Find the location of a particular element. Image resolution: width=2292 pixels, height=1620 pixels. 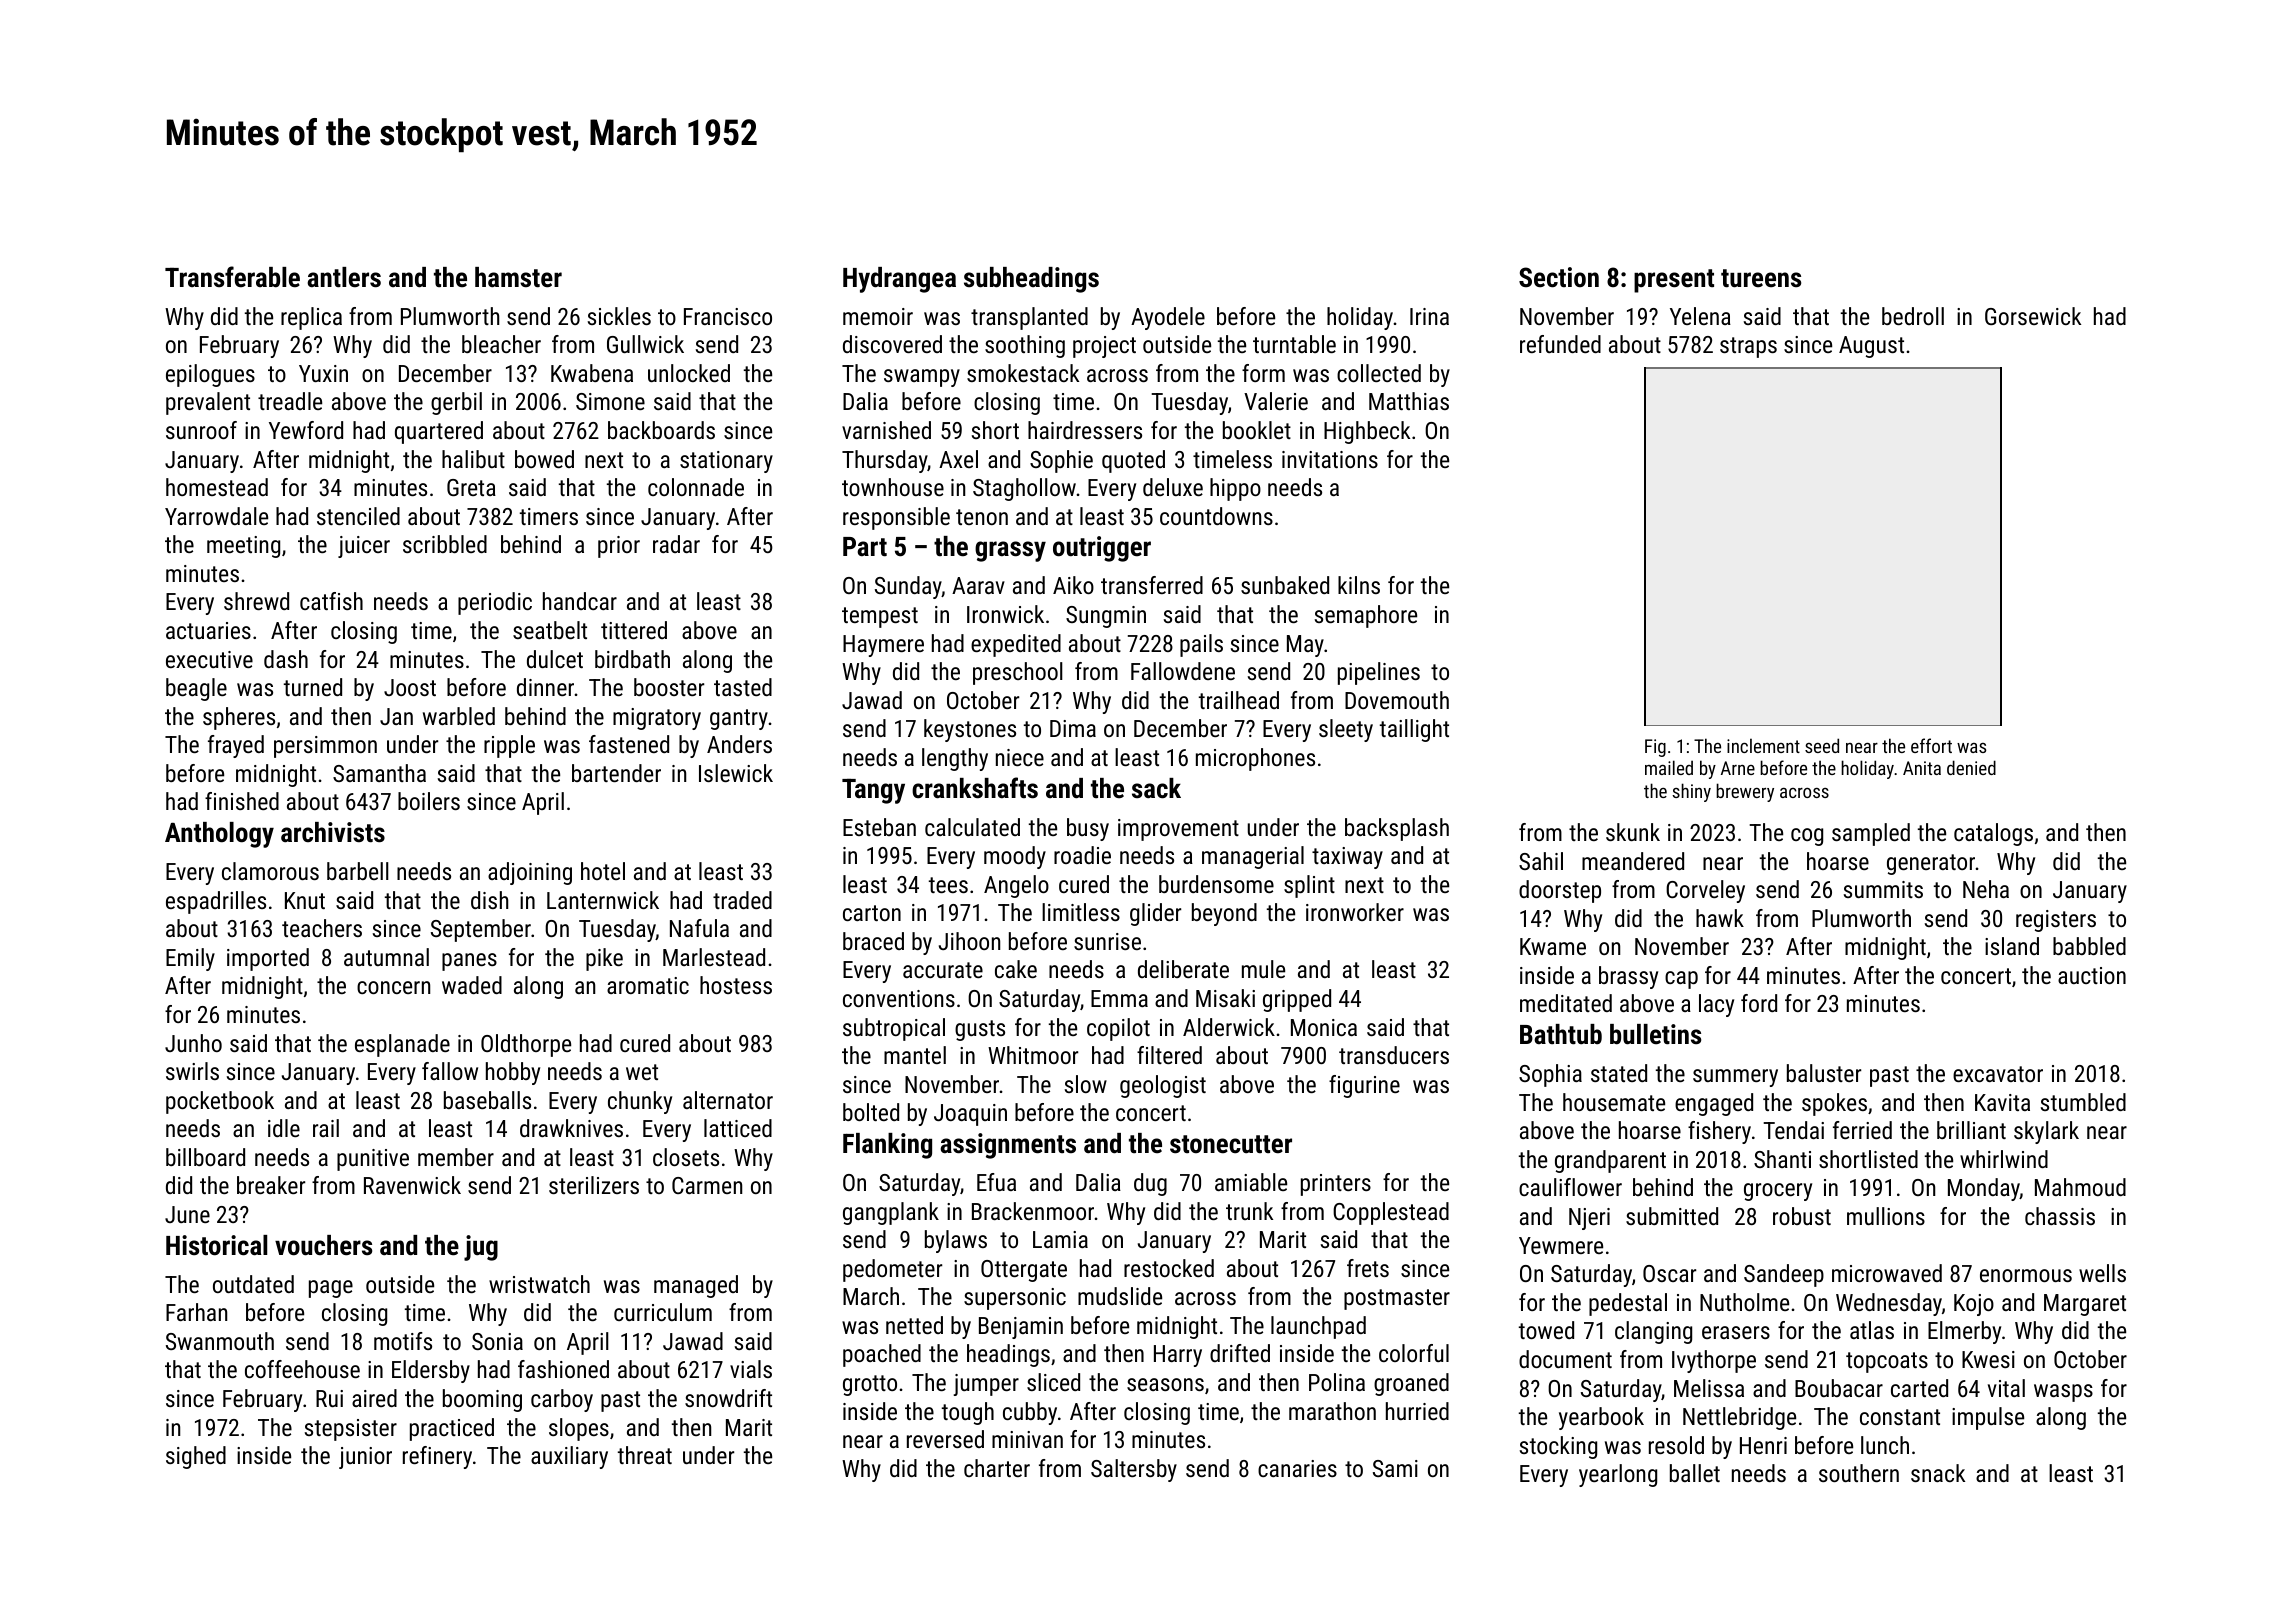

Ayodele is located at coordinates (1168, 318).
